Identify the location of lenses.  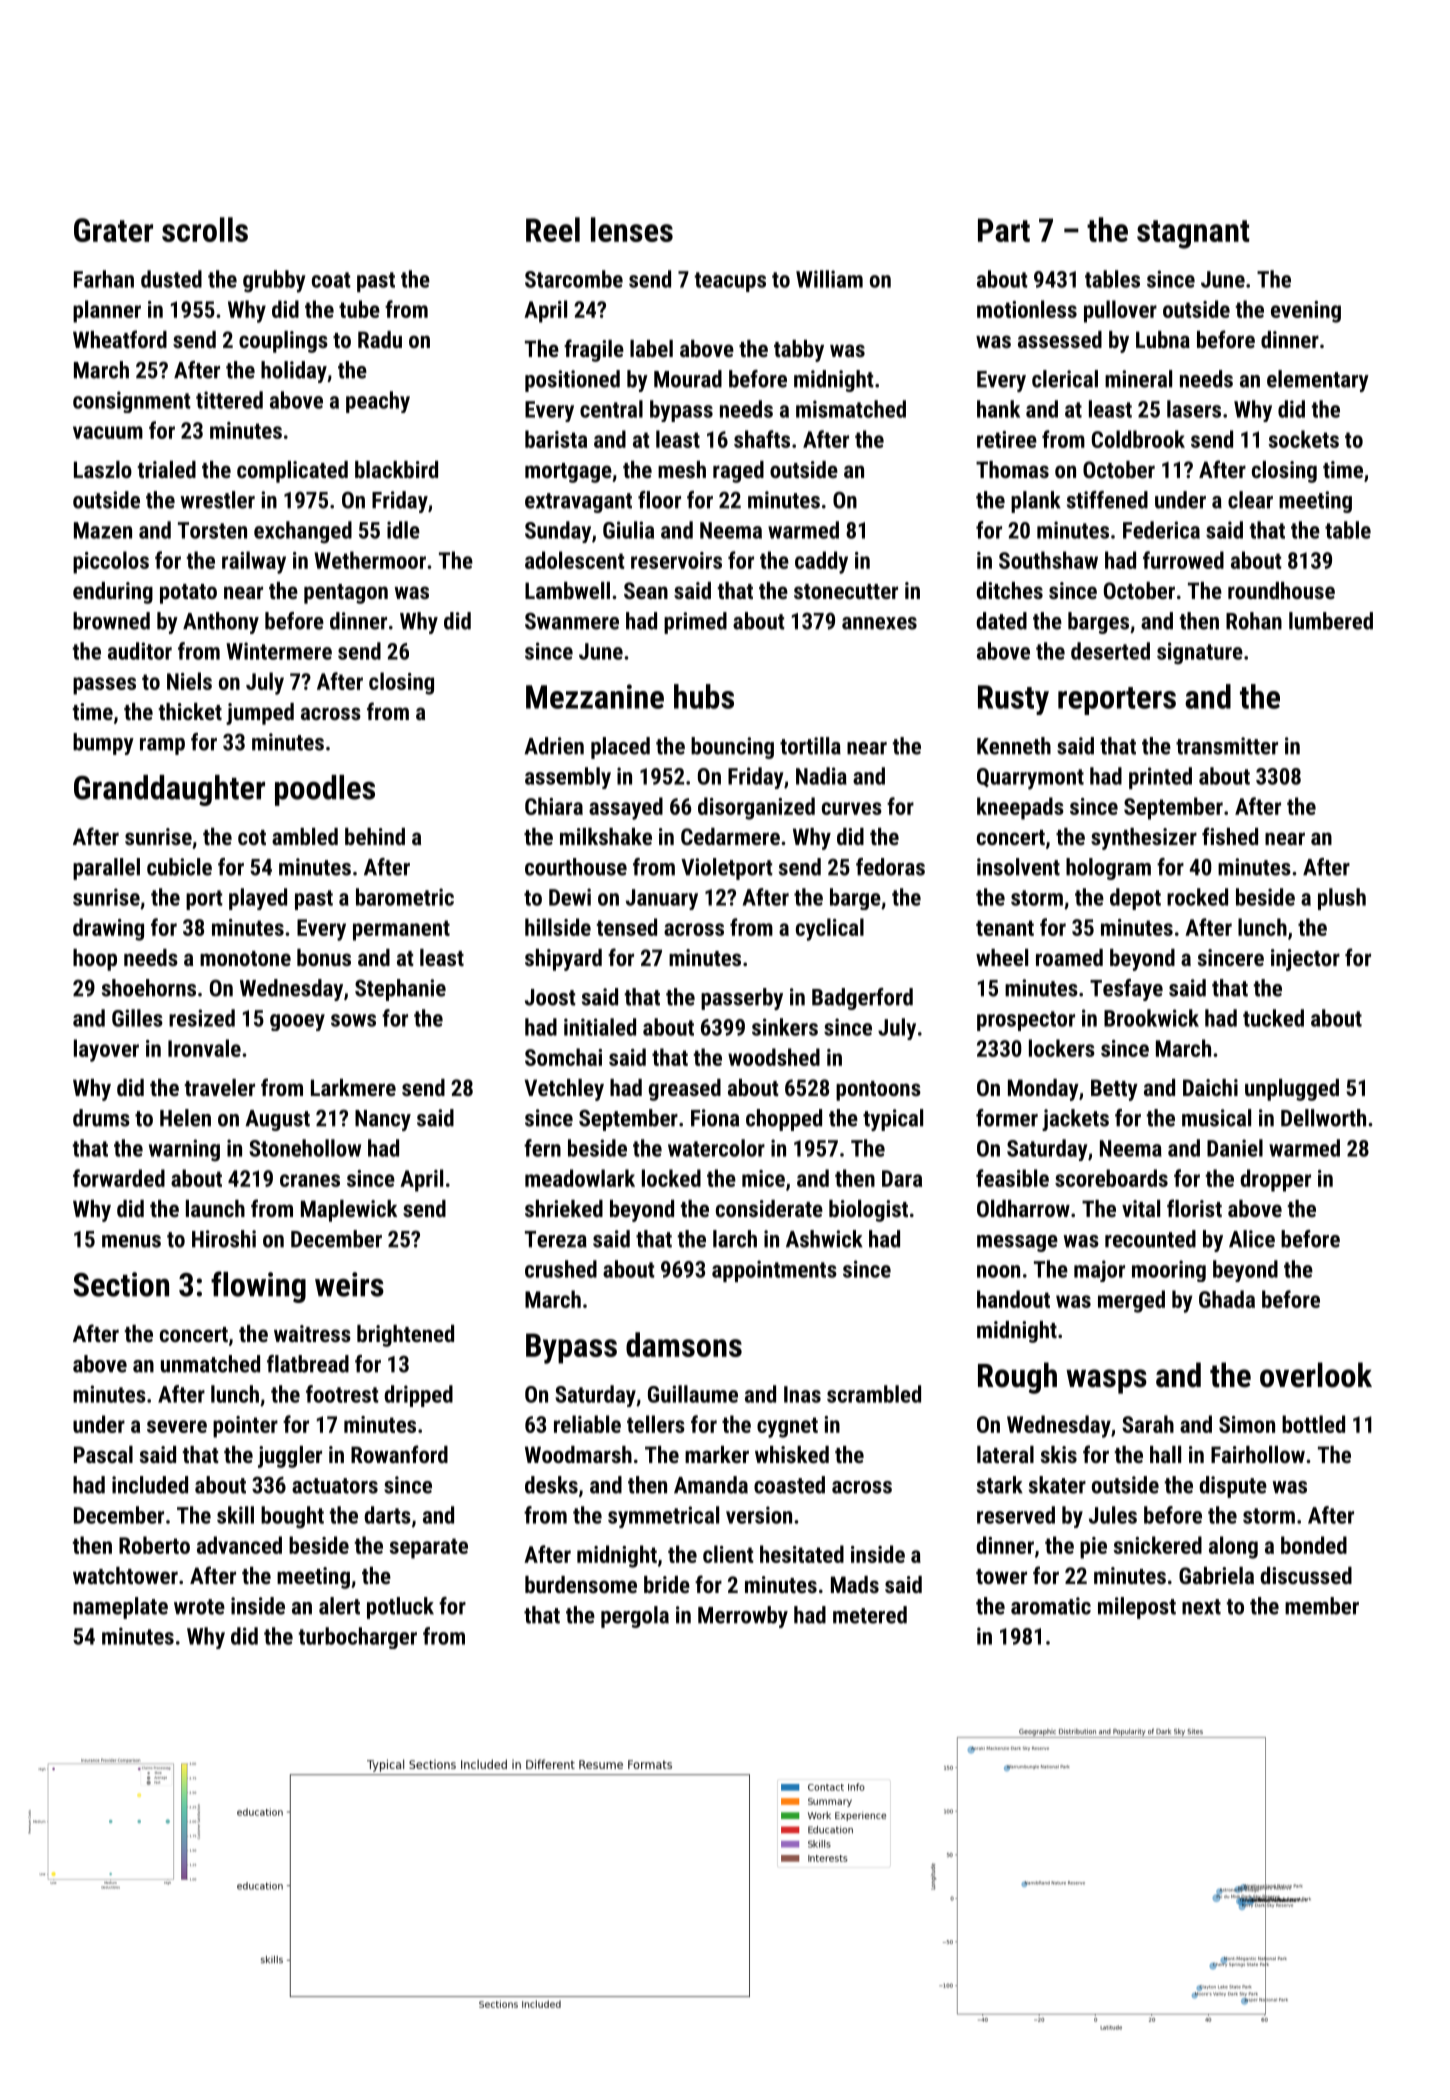
(632, 229).
